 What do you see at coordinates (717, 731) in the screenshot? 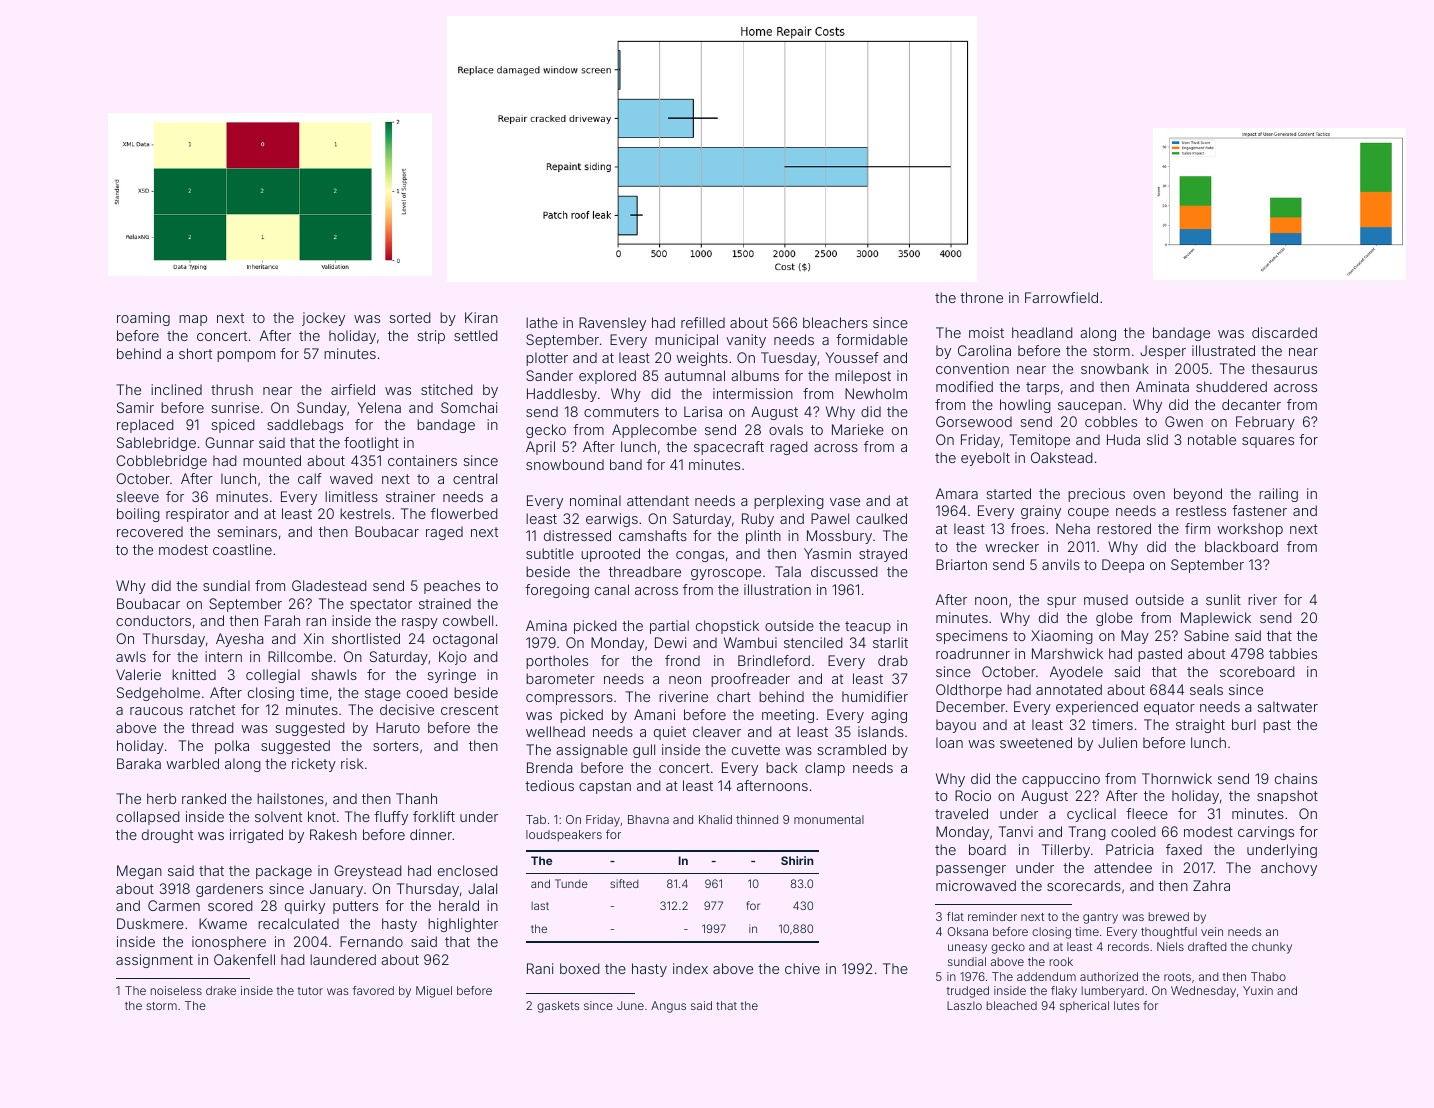
I see `cleaver` at bounding box center [717, 731].
